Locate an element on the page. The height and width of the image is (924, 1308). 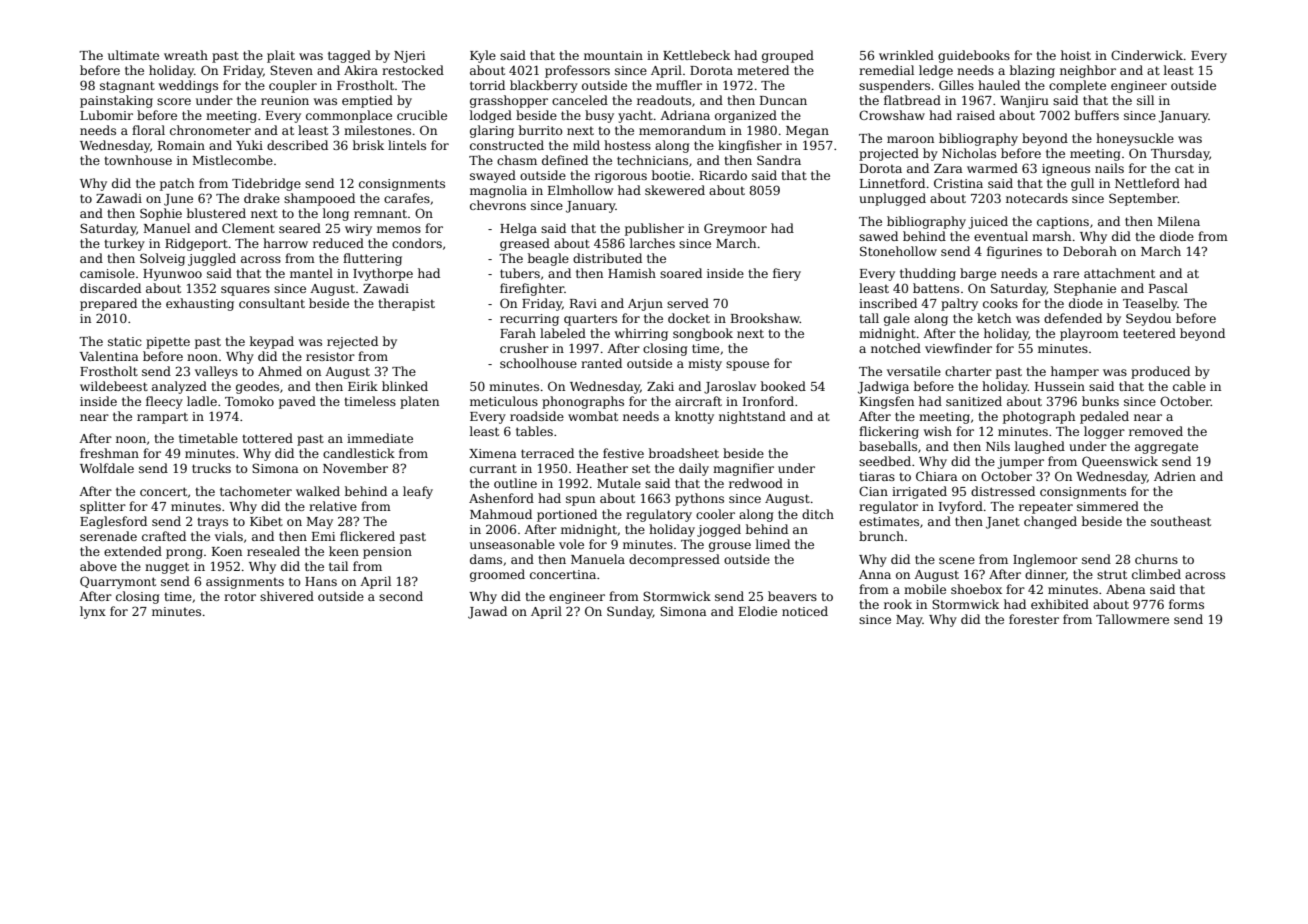
battens is located at coordinates (936, 288).
